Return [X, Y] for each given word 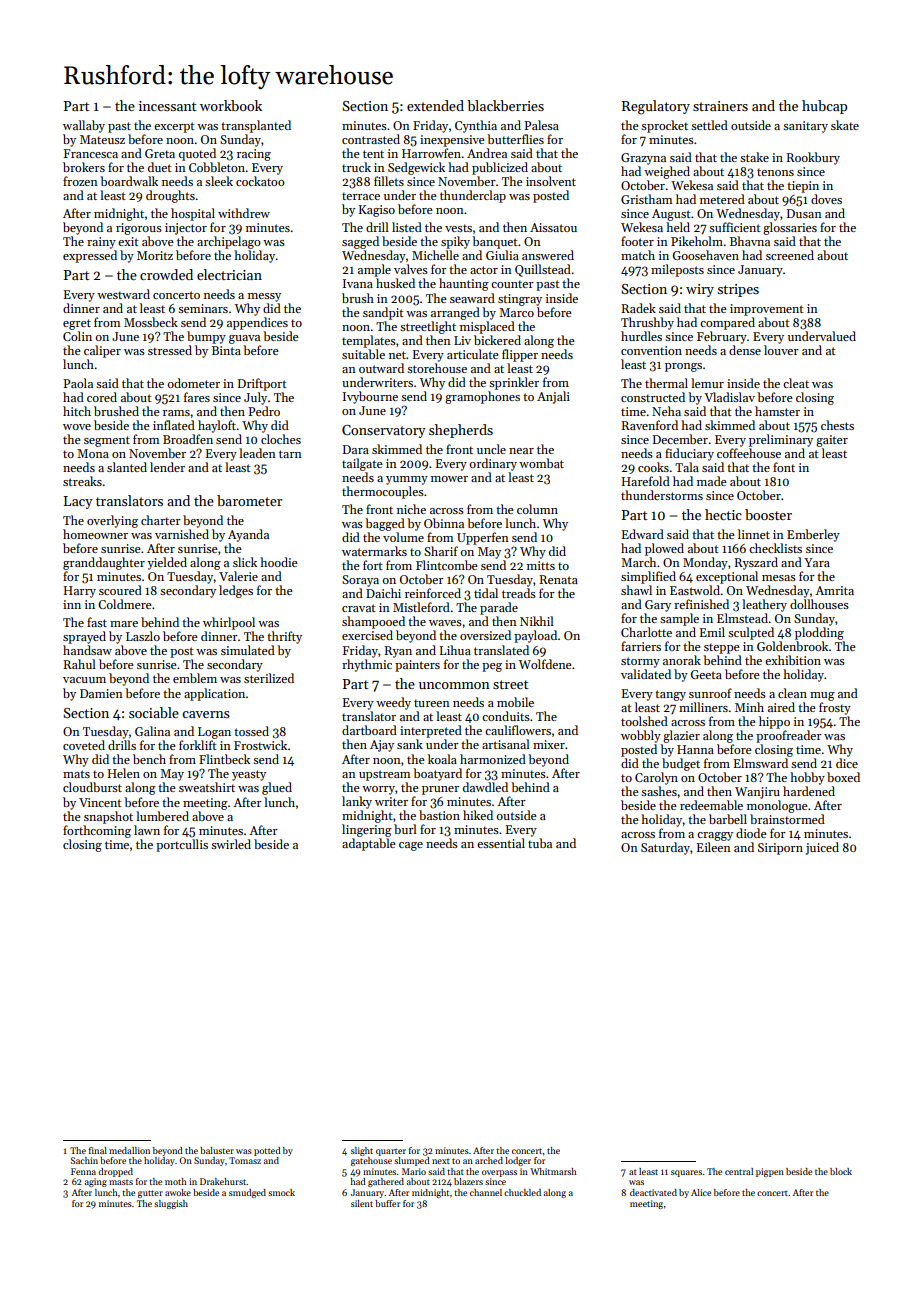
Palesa [541, 125]
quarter [391, 1152]
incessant [168, 106]
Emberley [813, 535]
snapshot [108, 817]
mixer [549, 744]
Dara [356, 449]
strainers [720, 106]
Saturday [665, 848]
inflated [174, 425]
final [98, 1150]
